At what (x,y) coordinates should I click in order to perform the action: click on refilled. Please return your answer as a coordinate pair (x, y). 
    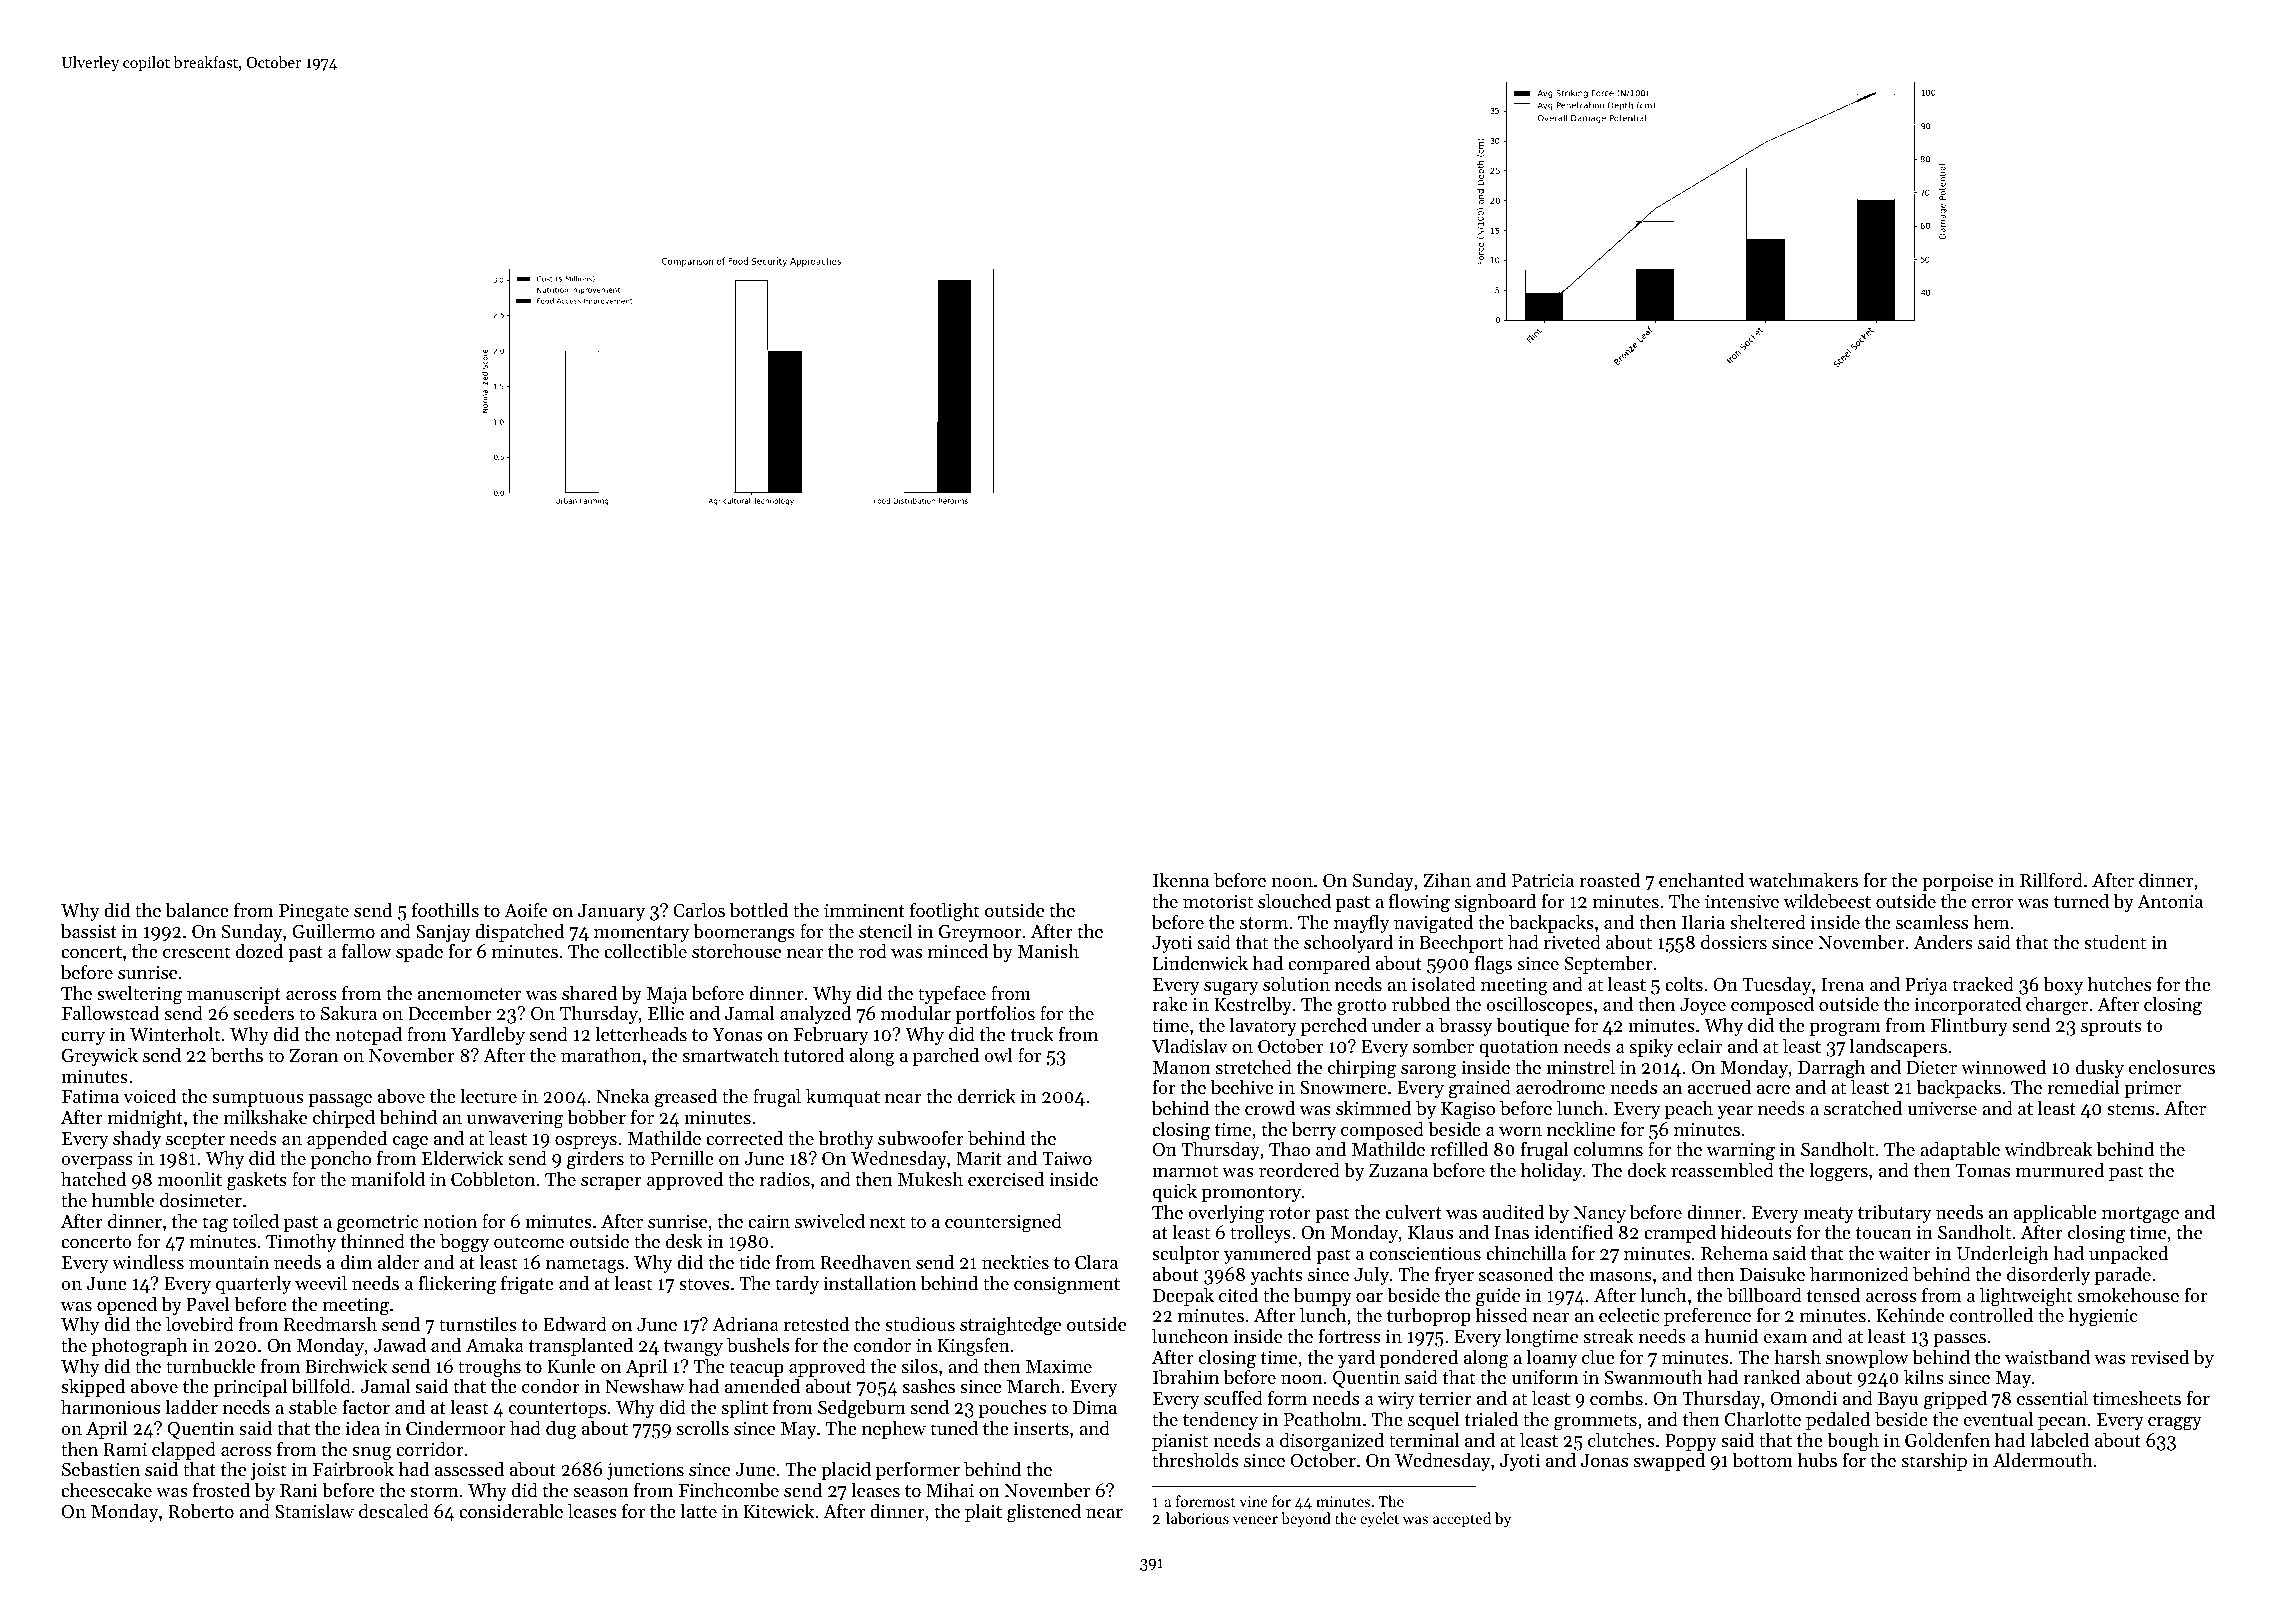
    Looking at the image, I should click on (1459, 1148).
